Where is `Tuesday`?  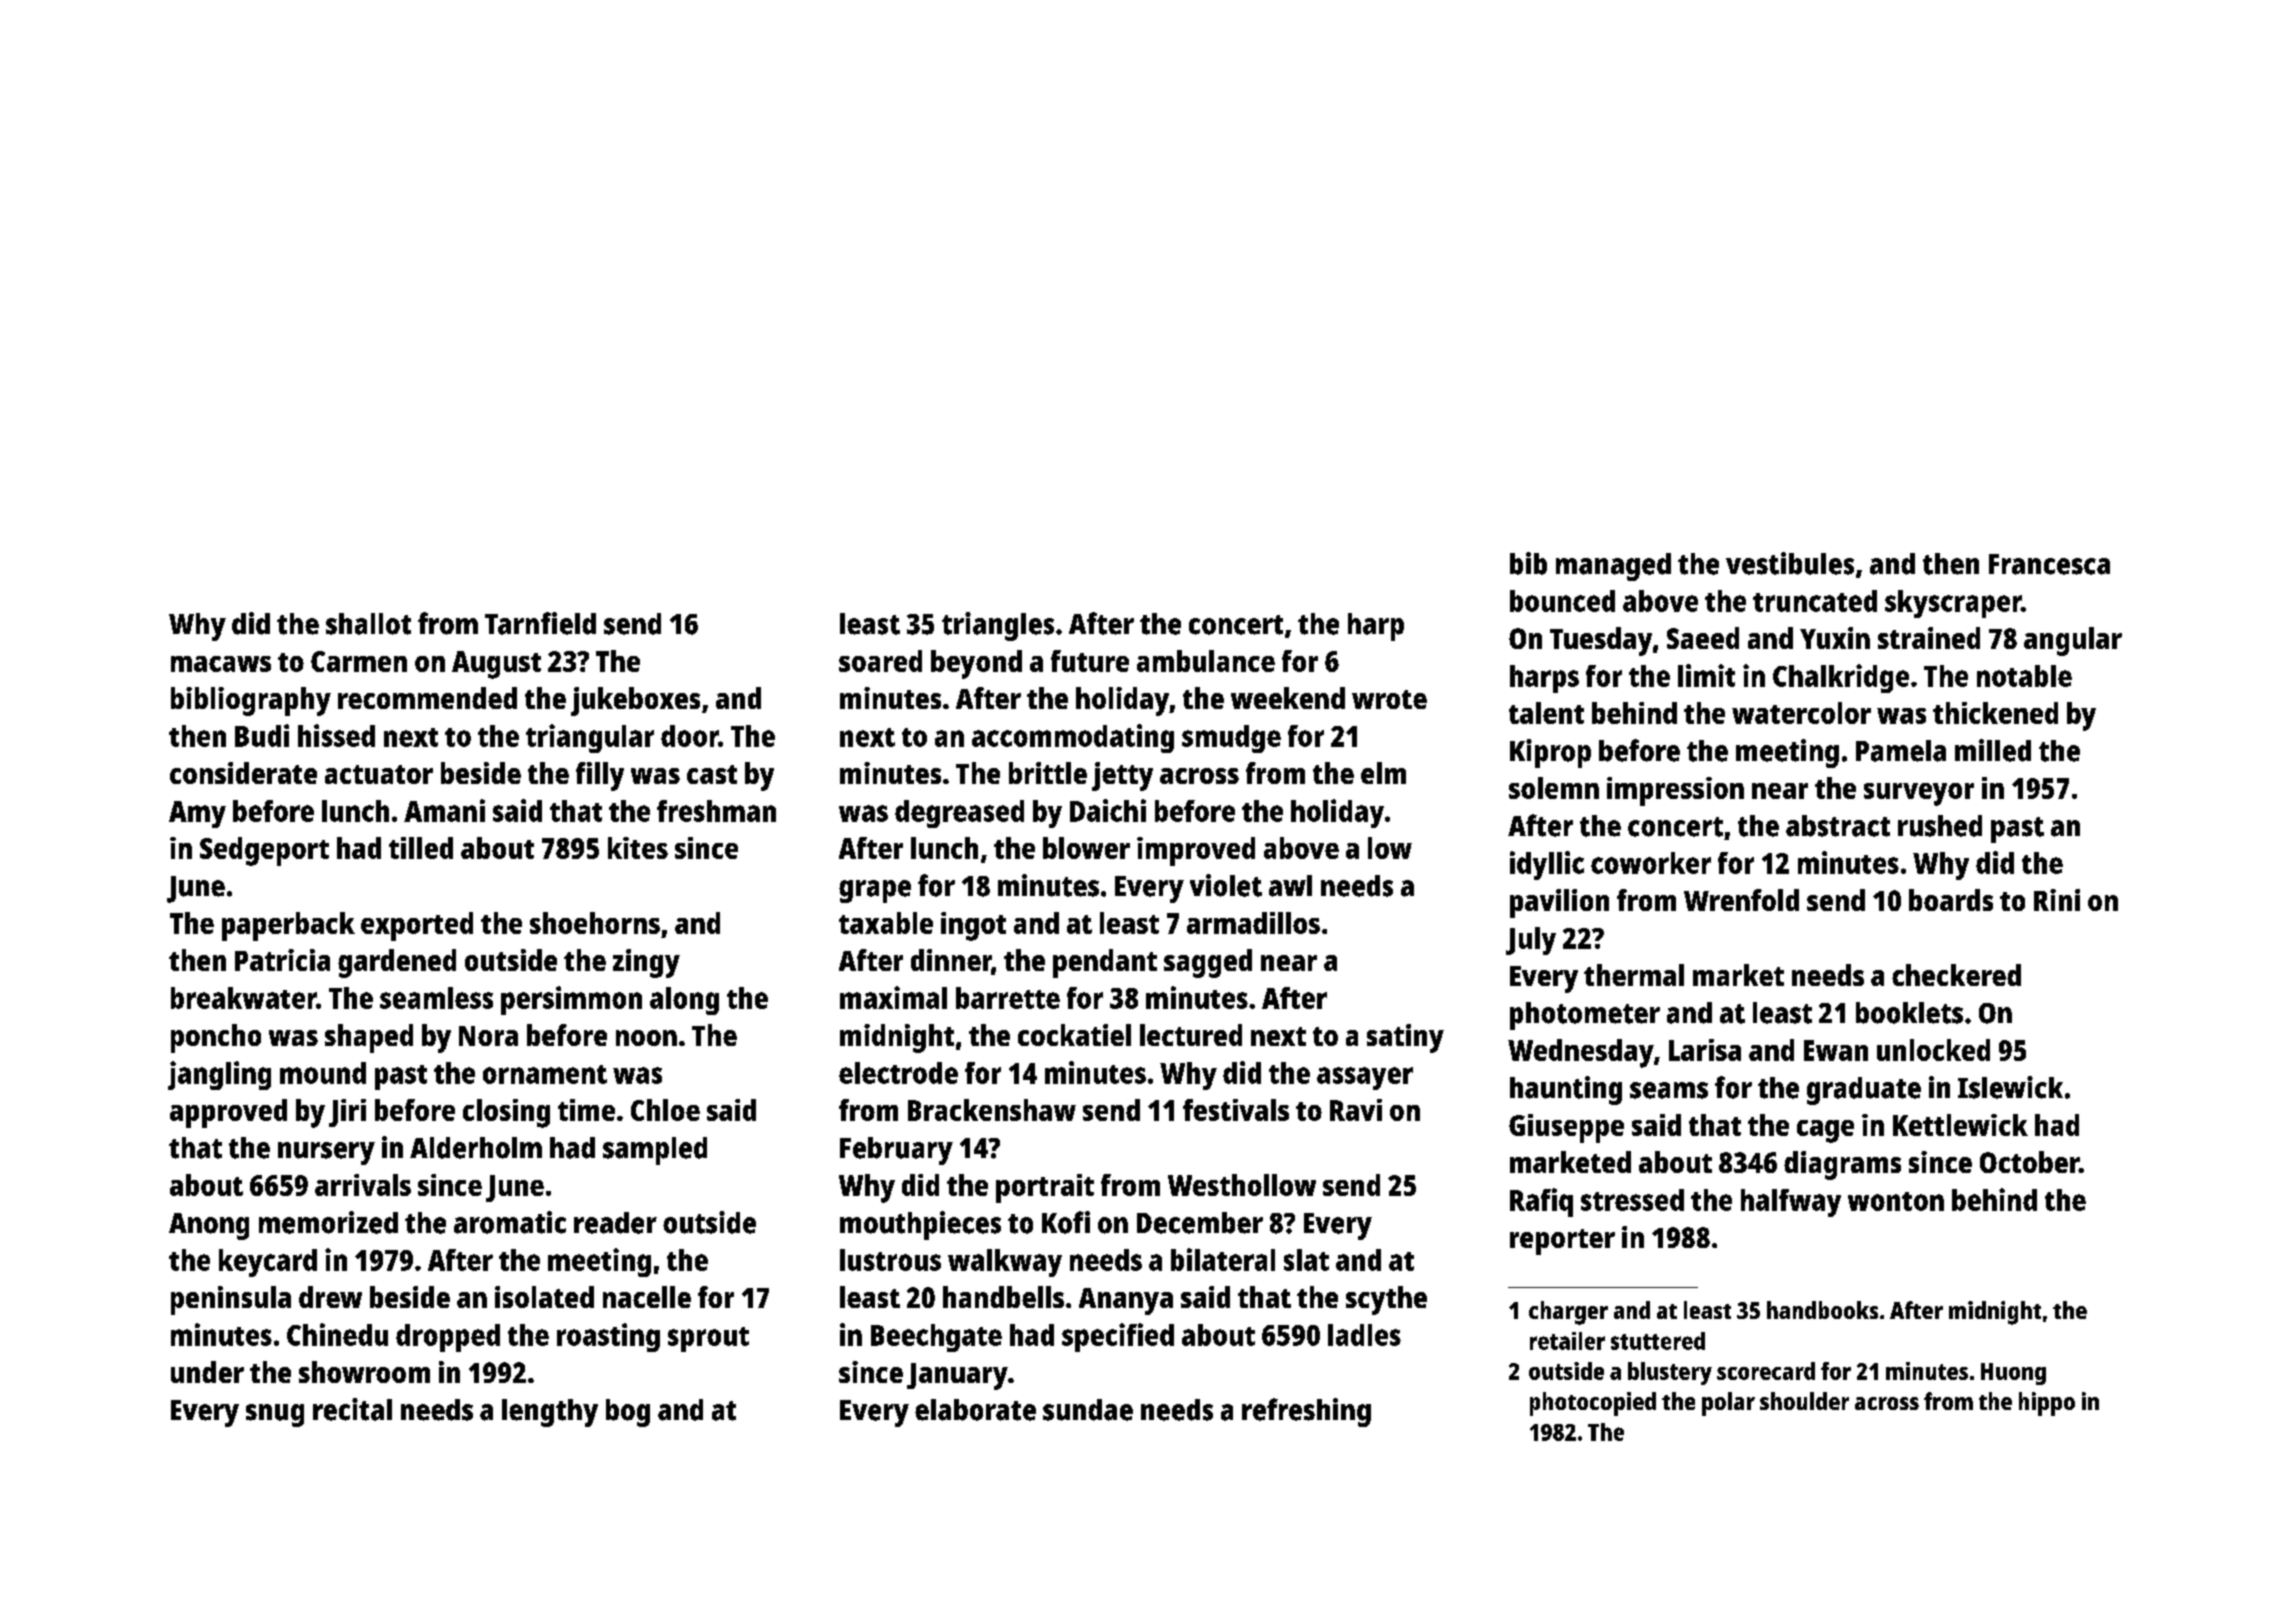
Tuesday is located at coordinates (1601, 641).
